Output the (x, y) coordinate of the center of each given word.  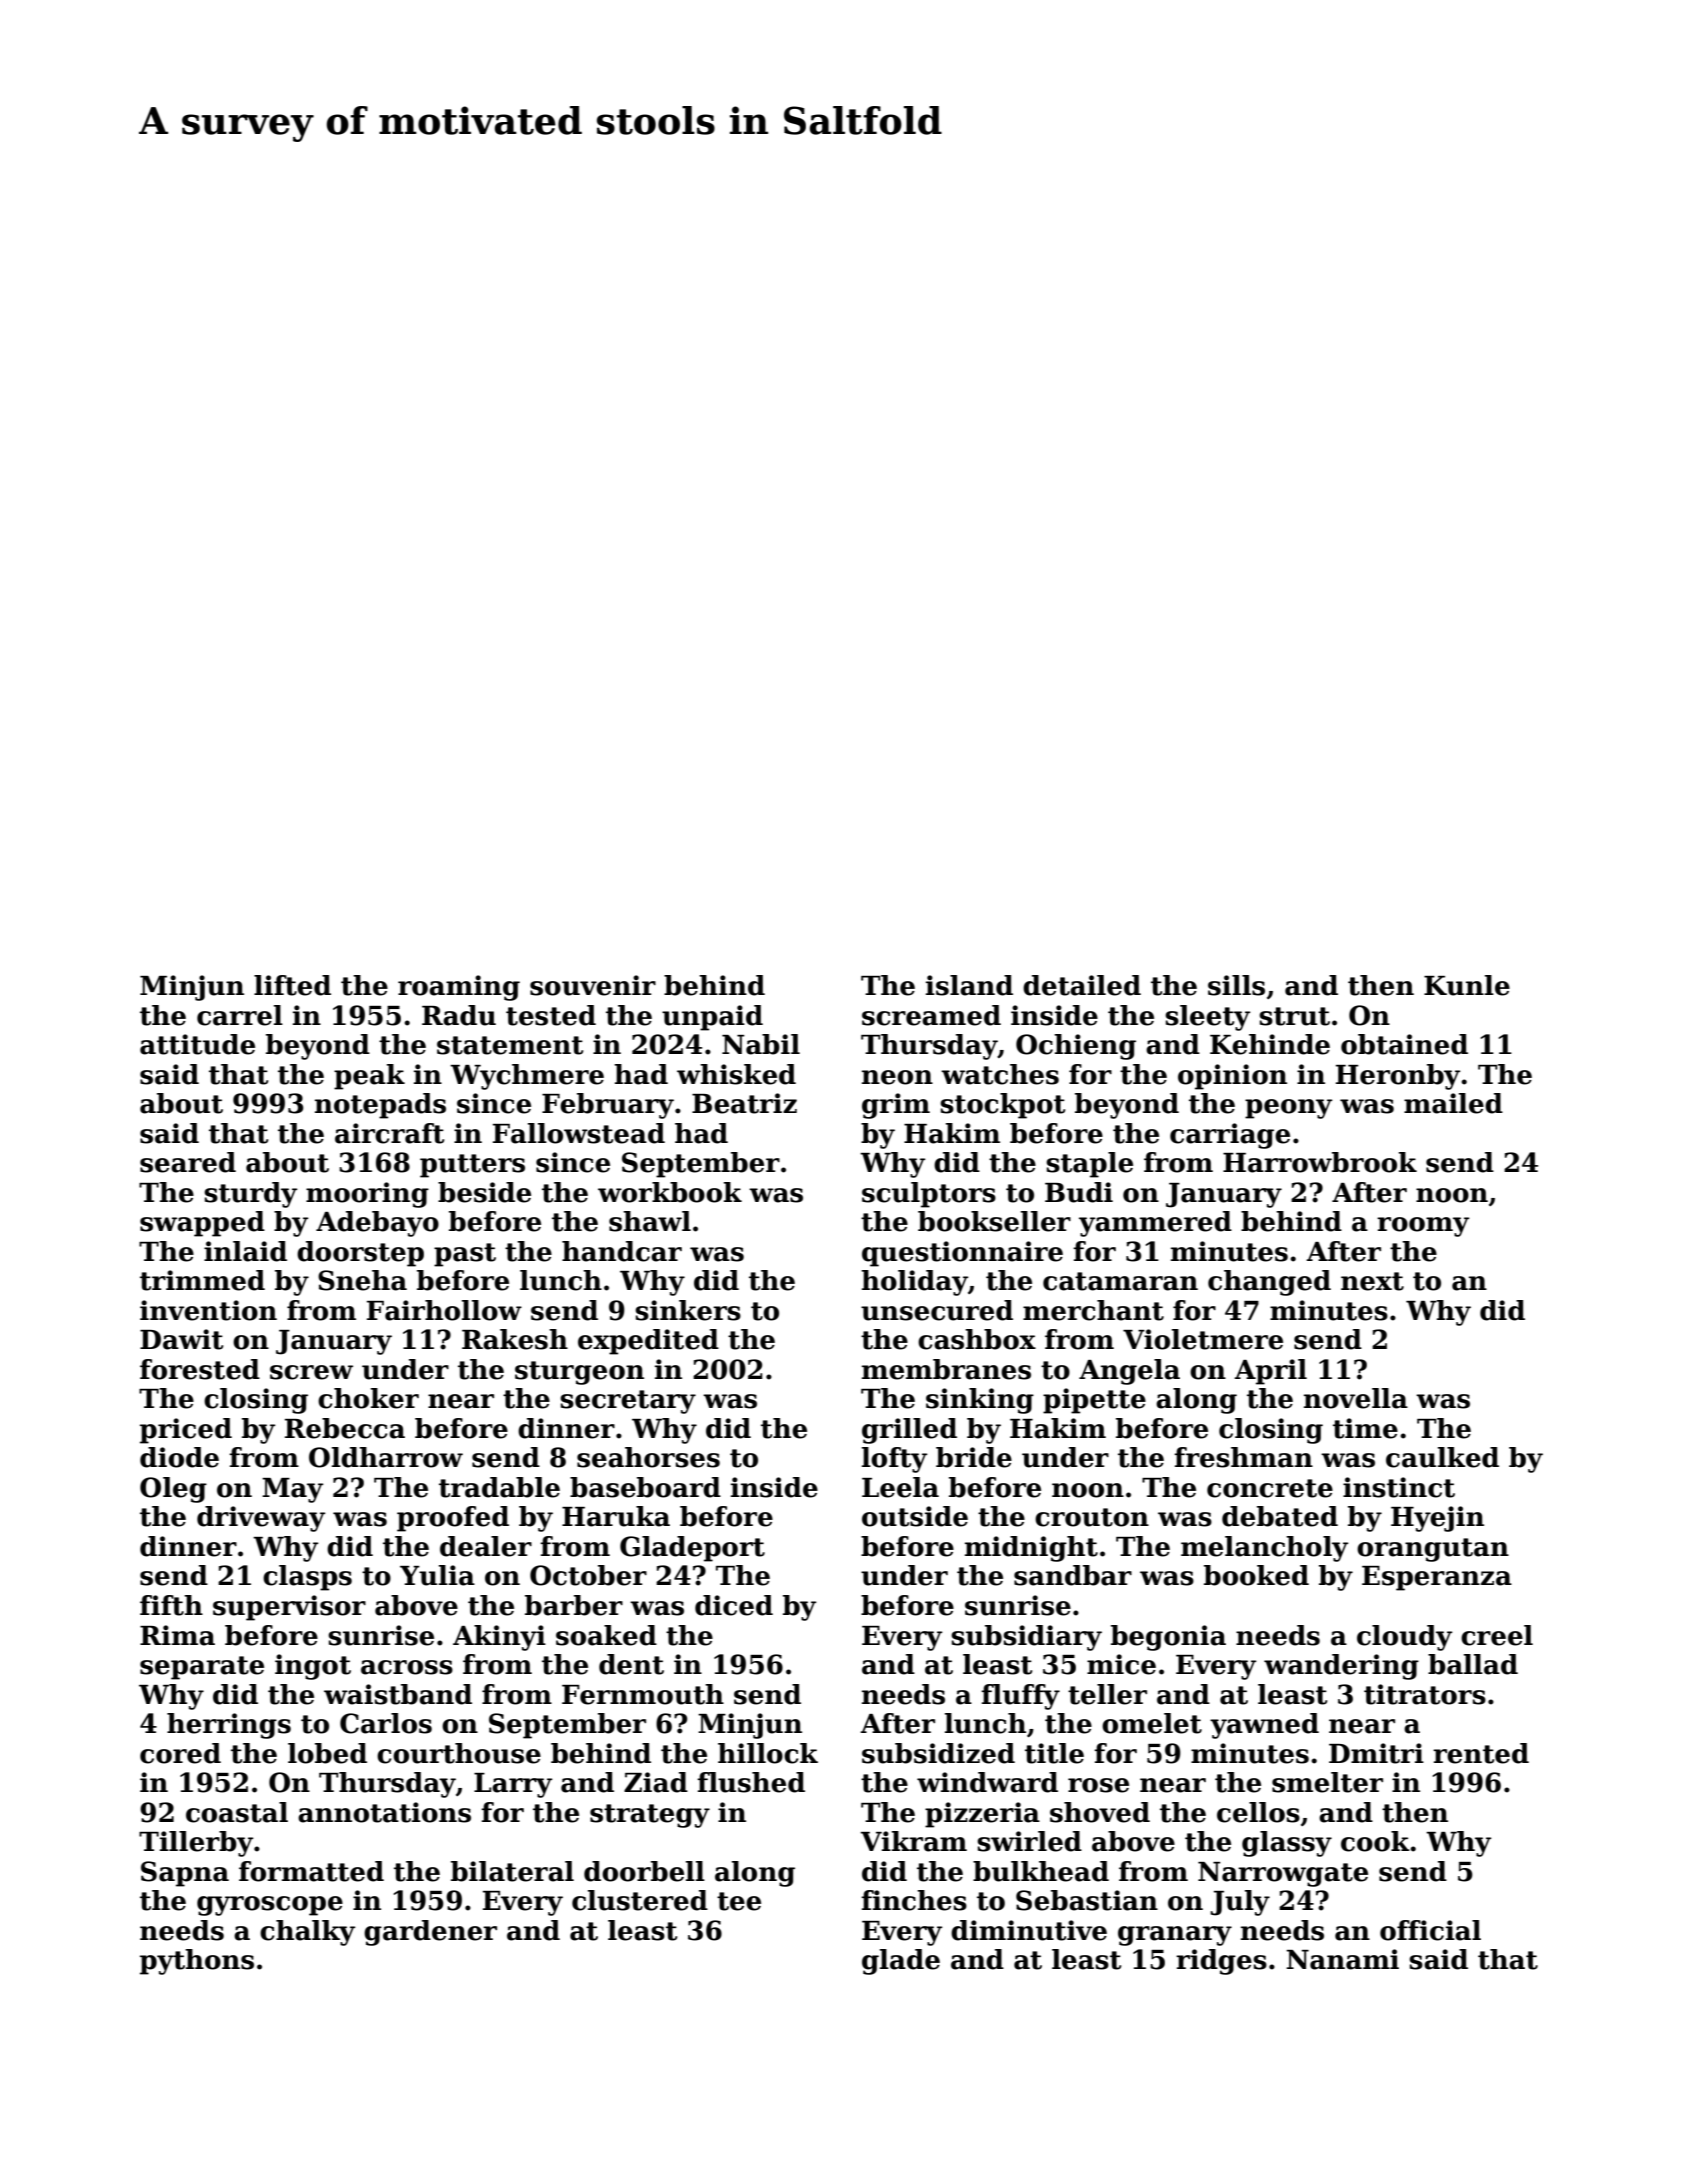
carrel (240, 1015)
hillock (768, 1753)
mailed (1453, 1103)
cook (1375, 1841)
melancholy (1264, 1549)
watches (1000, 1074)
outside (915, 1516)
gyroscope (270, 1906)
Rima (177, 1635)
